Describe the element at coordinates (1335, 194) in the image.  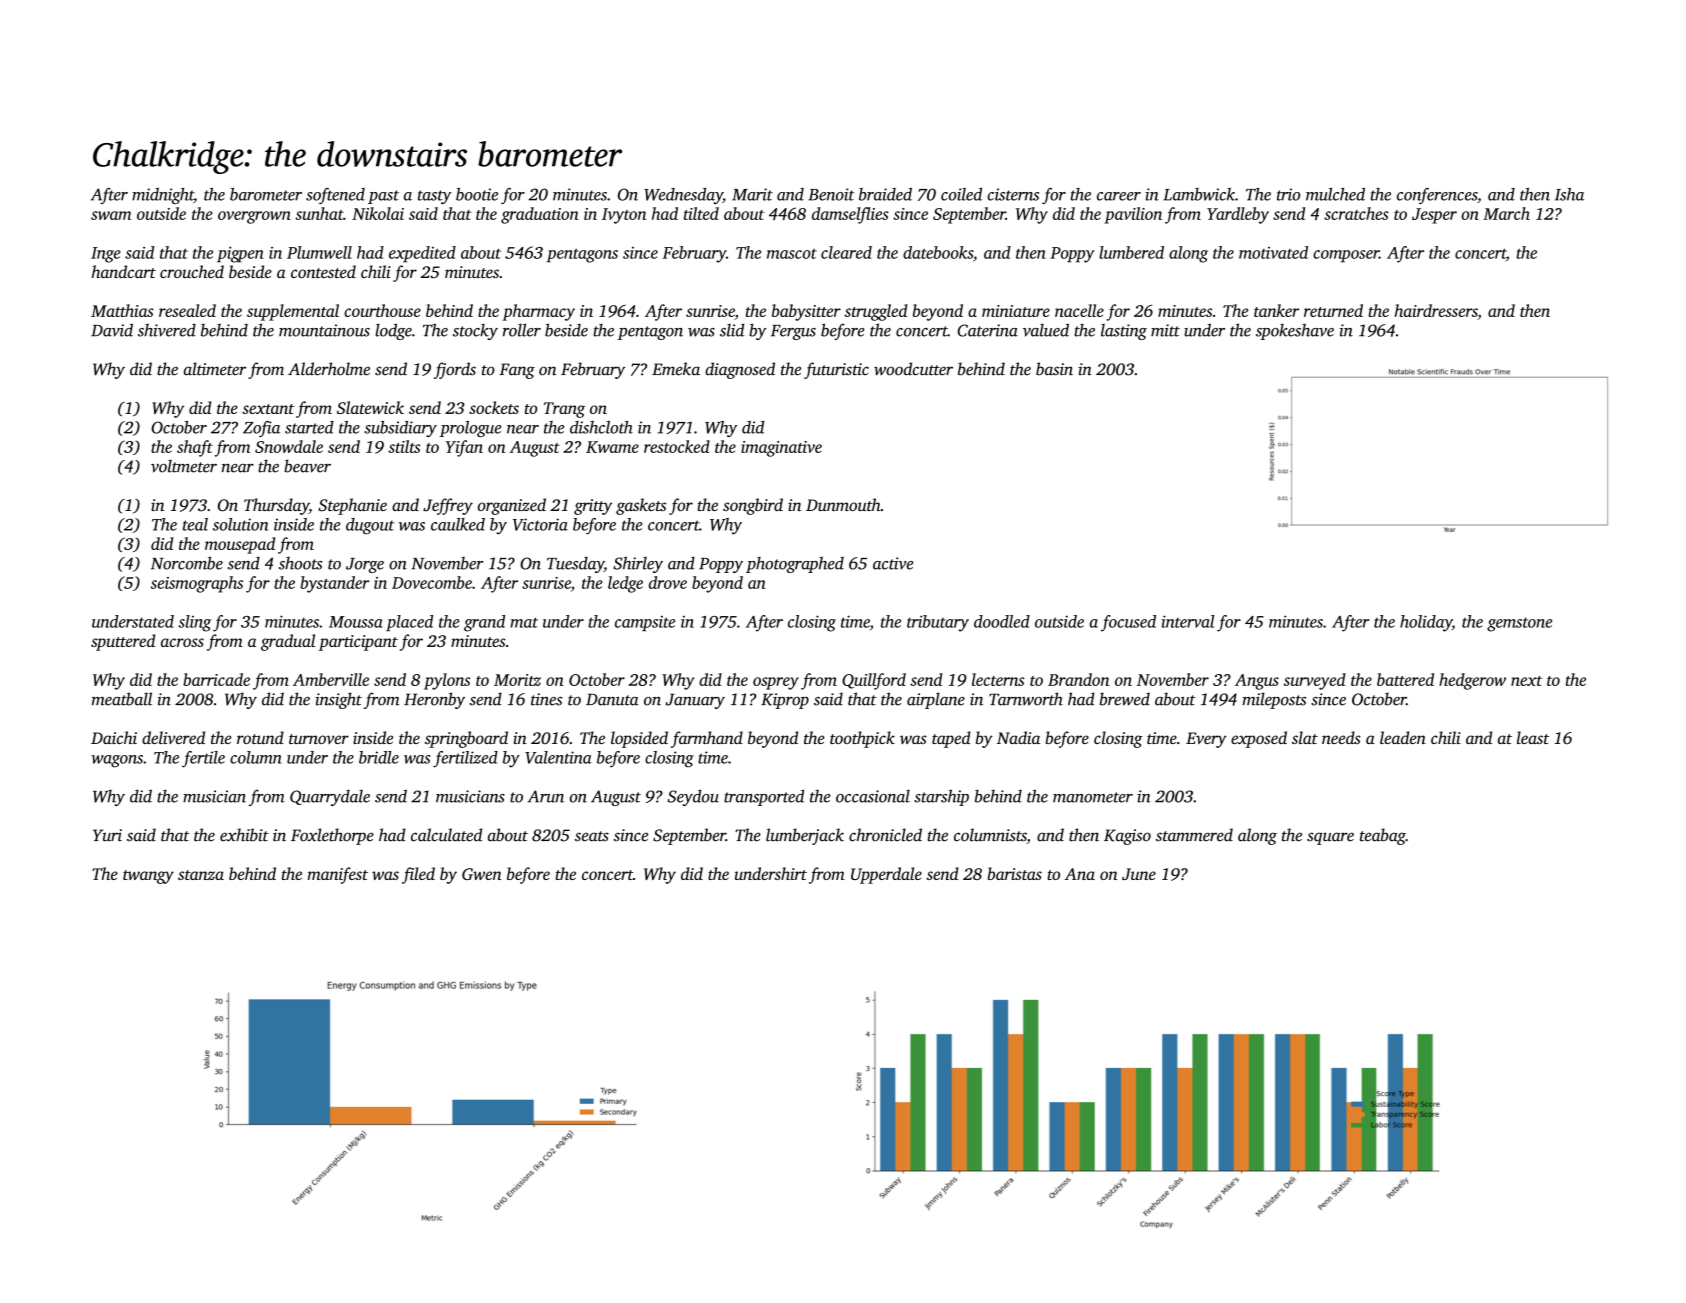
I see `mulched` at that location.
